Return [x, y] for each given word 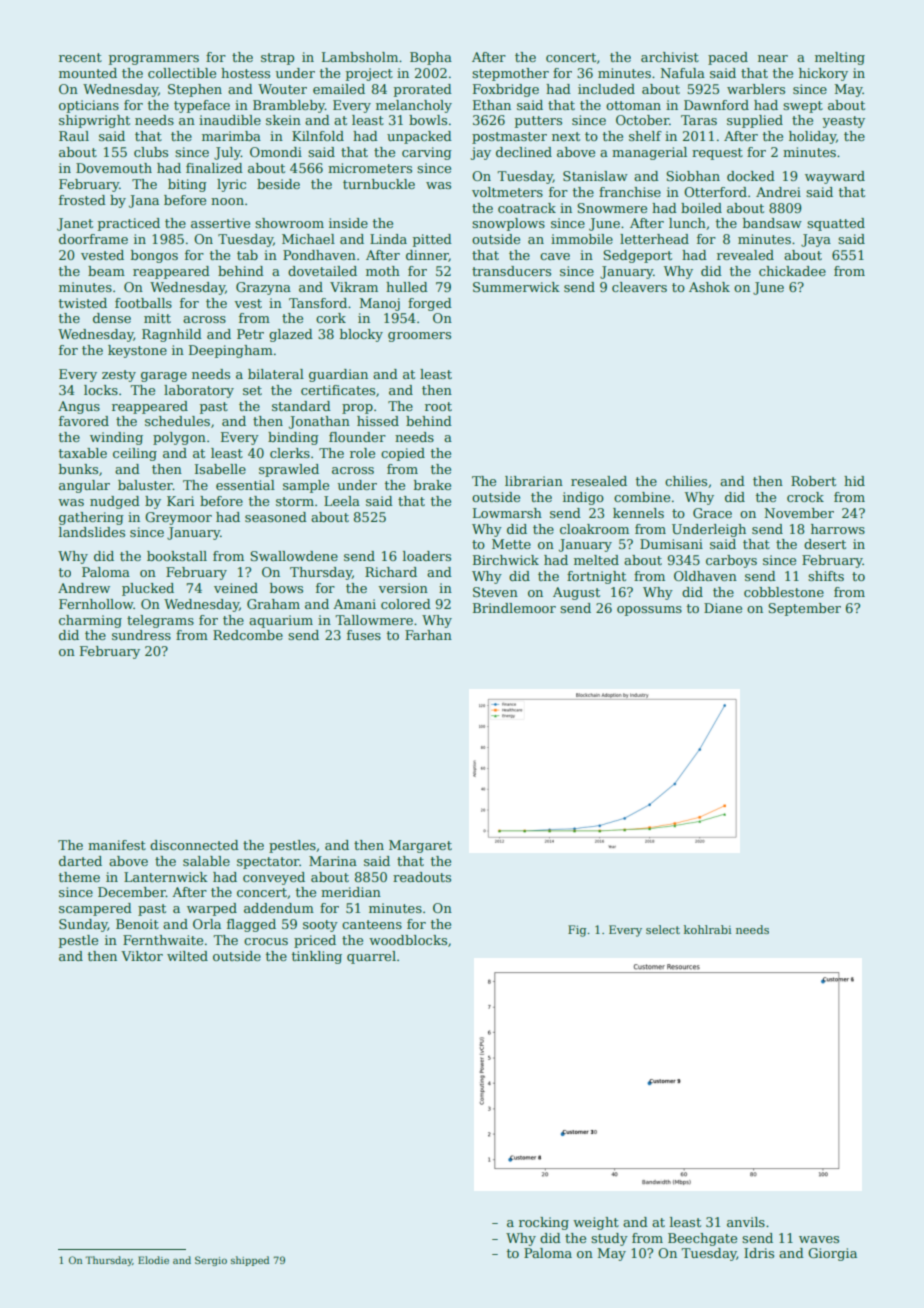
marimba [231, 136]
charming [90, 621]
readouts [422, 877]
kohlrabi [708, 929]
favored [84, 421]
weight [596, 1223]
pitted [432, 240]
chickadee [792, 271]
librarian [534, 481]
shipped [250, 1261]
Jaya [816, 240]
